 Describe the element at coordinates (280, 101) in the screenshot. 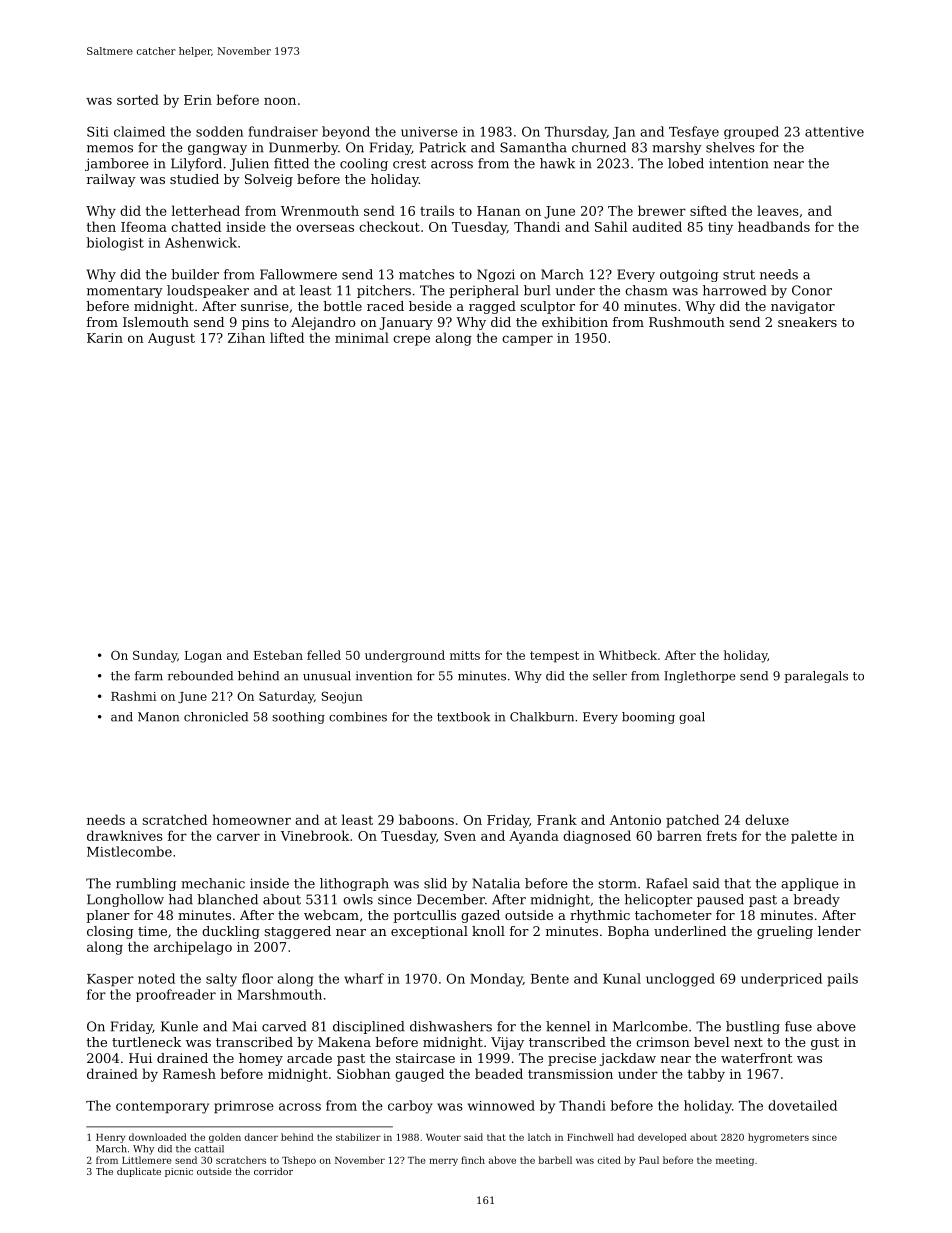

I see `noon` at that location.
